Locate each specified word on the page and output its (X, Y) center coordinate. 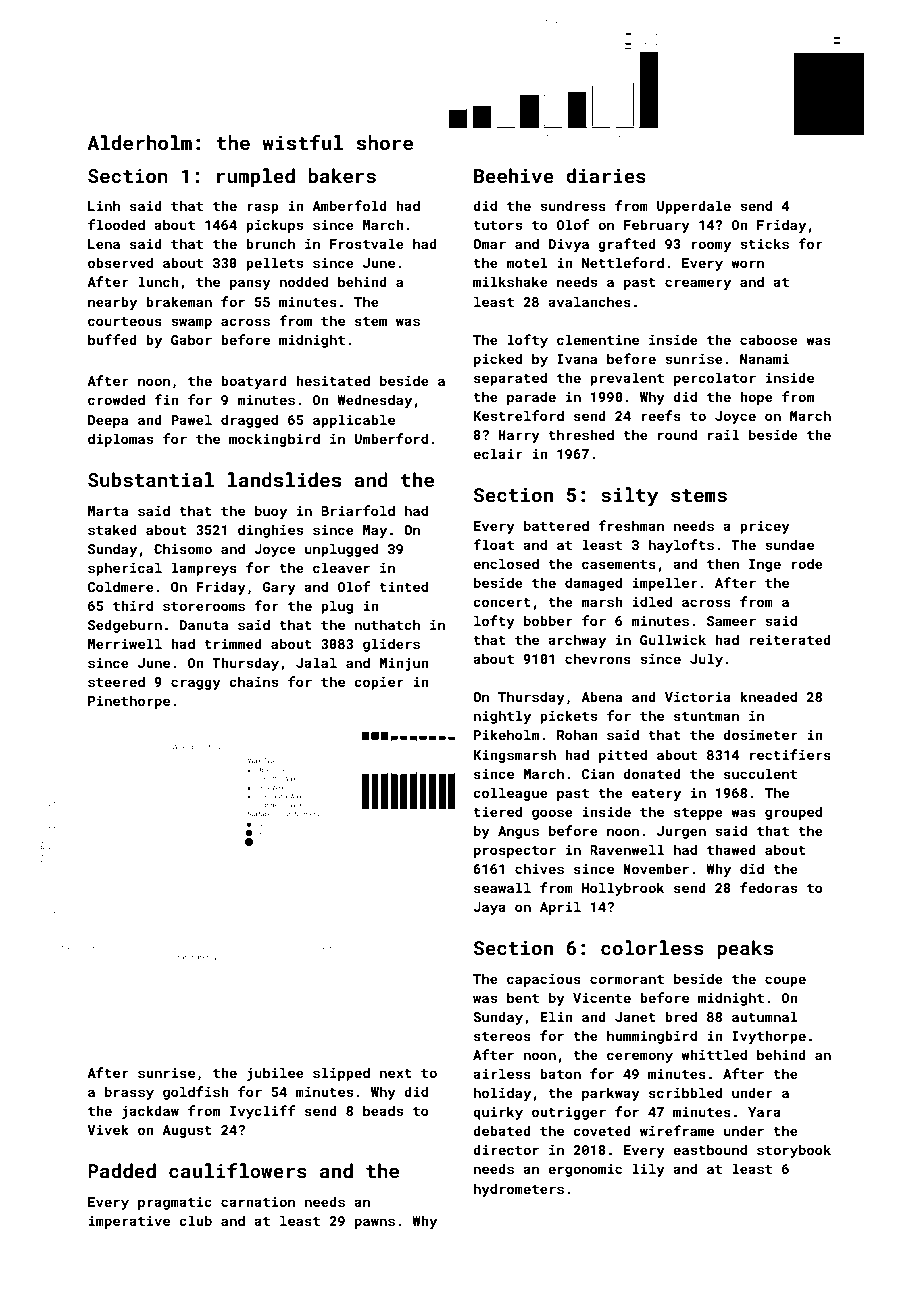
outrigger (569, 1113)
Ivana (577, 359)
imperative (129, 1222)
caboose (769, 339)
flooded (116, 224)
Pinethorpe (129, 702)
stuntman (706, 716)
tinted (404, 586)
